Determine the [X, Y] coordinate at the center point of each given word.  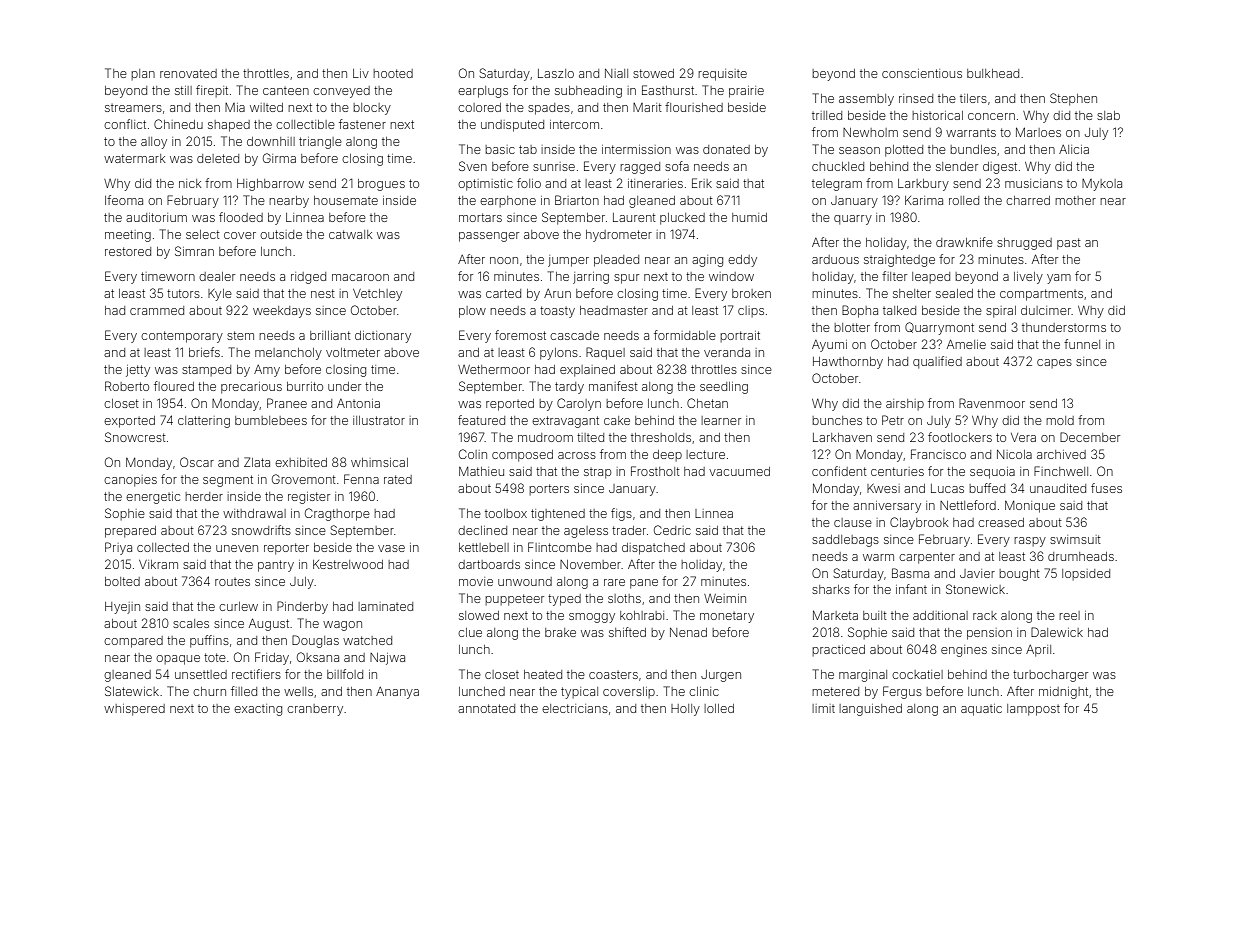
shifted [627, 632]
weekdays [282, 312]
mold [1060, 420]
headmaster [614, 310]
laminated [385, 606]
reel [1069, 615]
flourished [694, 107]
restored [128, 251]
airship [905, 404]
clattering [204, 422]
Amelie [966, 344]
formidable [685, 335]
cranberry [315, 710]
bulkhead [993, 73]
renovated [188, 73]
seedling [724, 388]
